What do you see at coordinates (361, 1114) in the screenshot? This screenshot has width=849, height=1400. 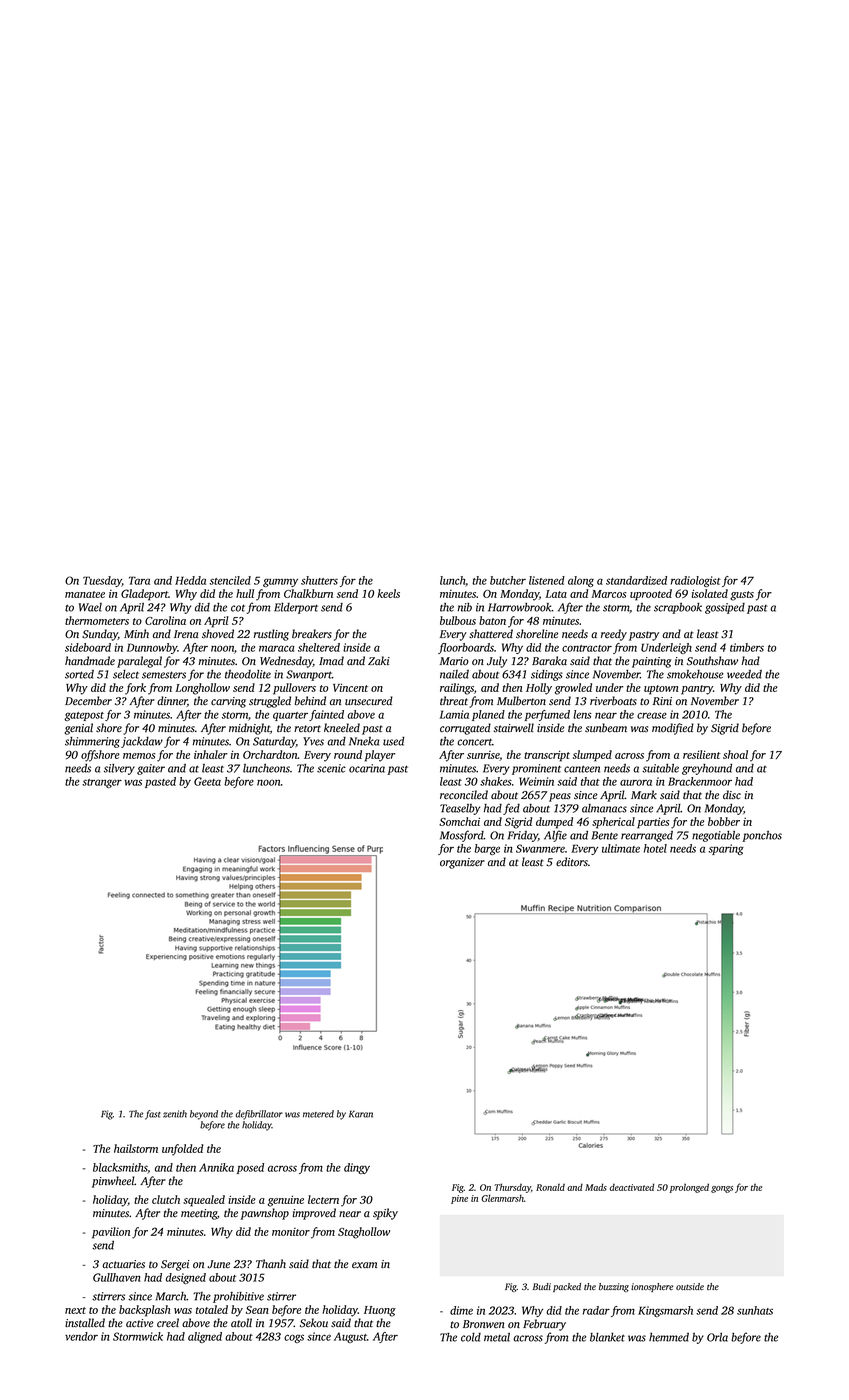 I see `Karan` at bounding box center [361, 1114].
